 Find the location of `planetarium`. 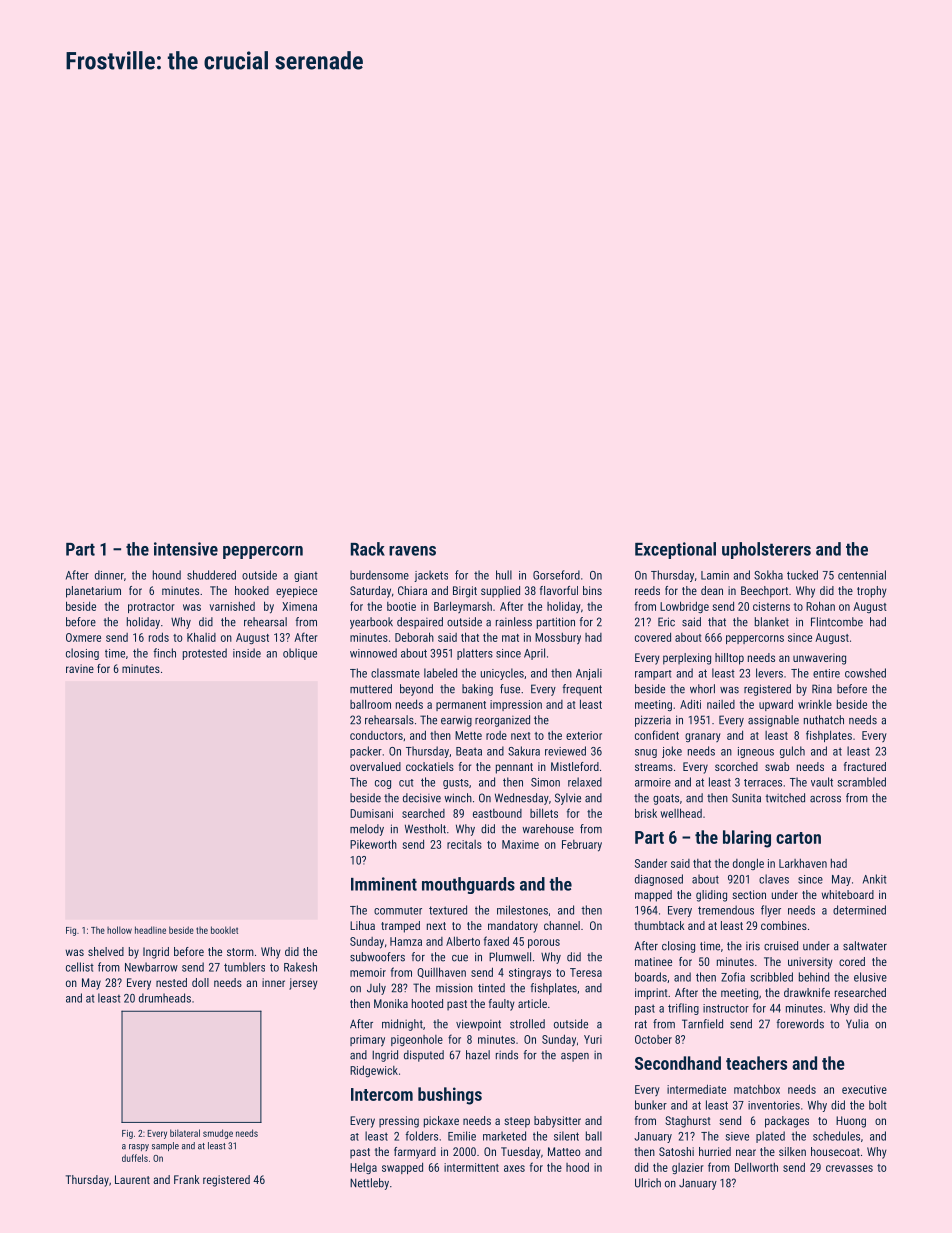

planetarium is located at coordinates (93, 592).
